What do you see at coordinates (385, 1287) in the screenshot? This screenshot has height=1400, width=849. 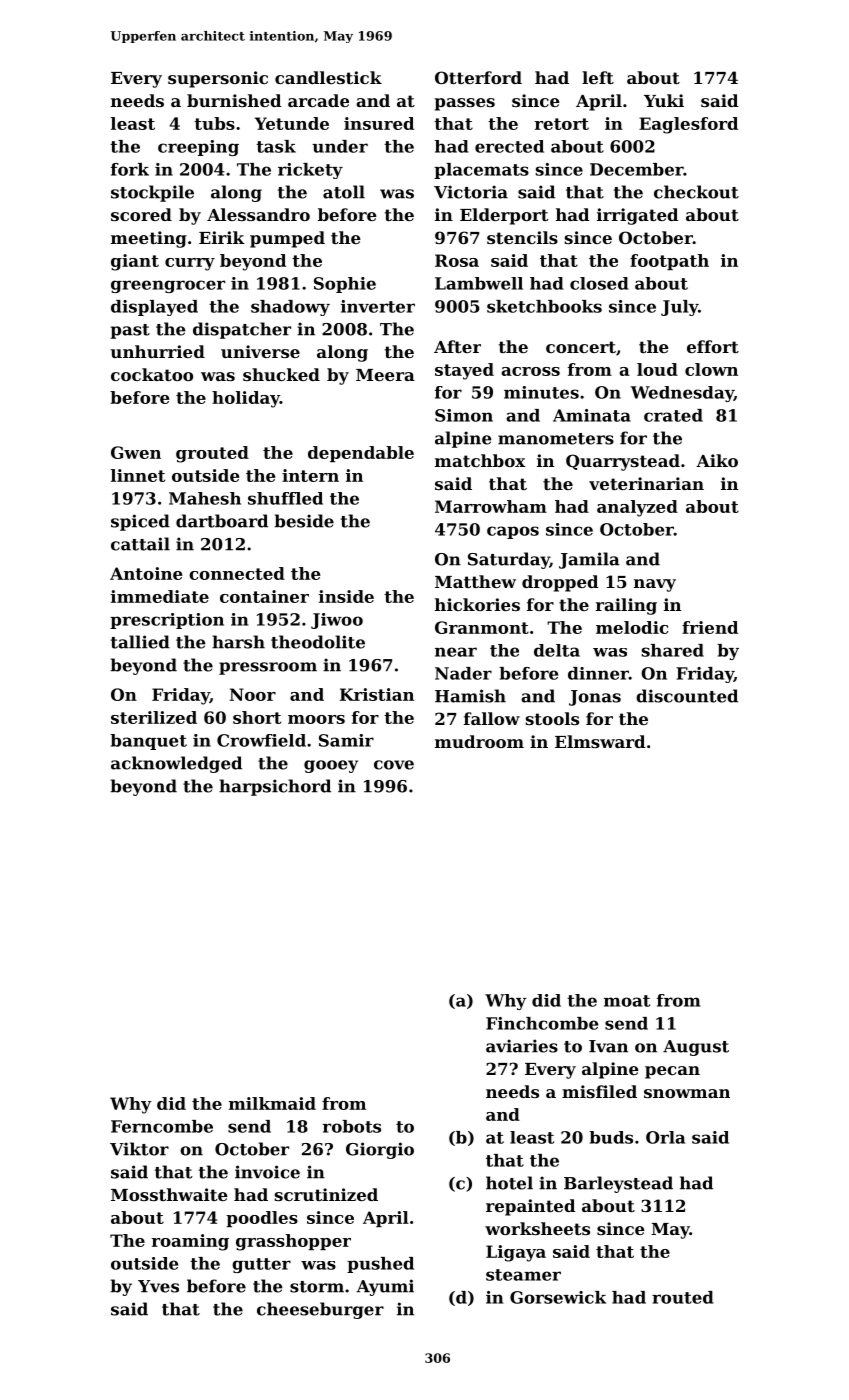 I see `Ayumi` at bounding box center [385, 1287].
